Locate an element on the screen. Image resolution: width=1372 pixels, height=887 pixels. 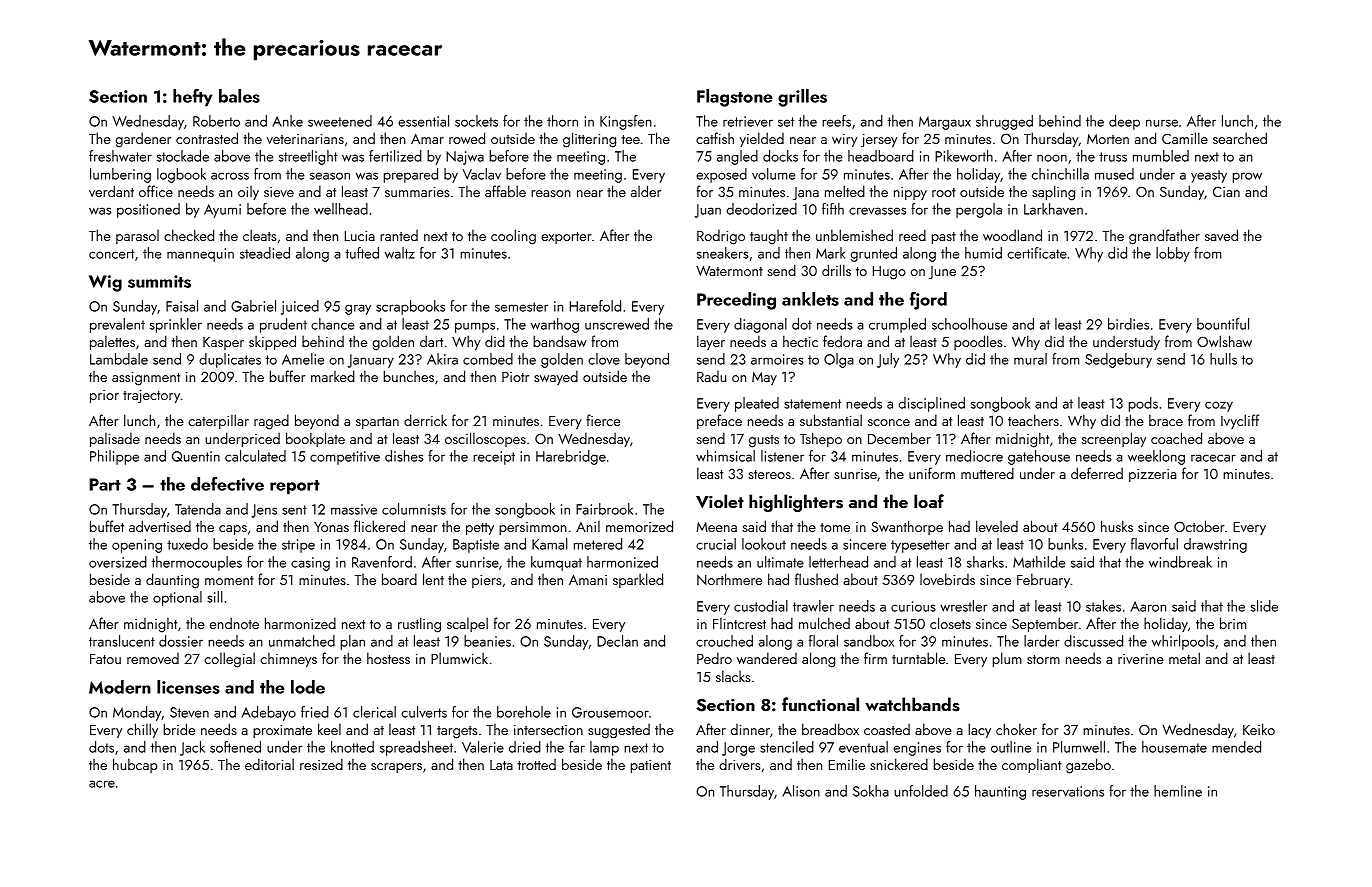
hefty is located at coordinates (192, 98).
